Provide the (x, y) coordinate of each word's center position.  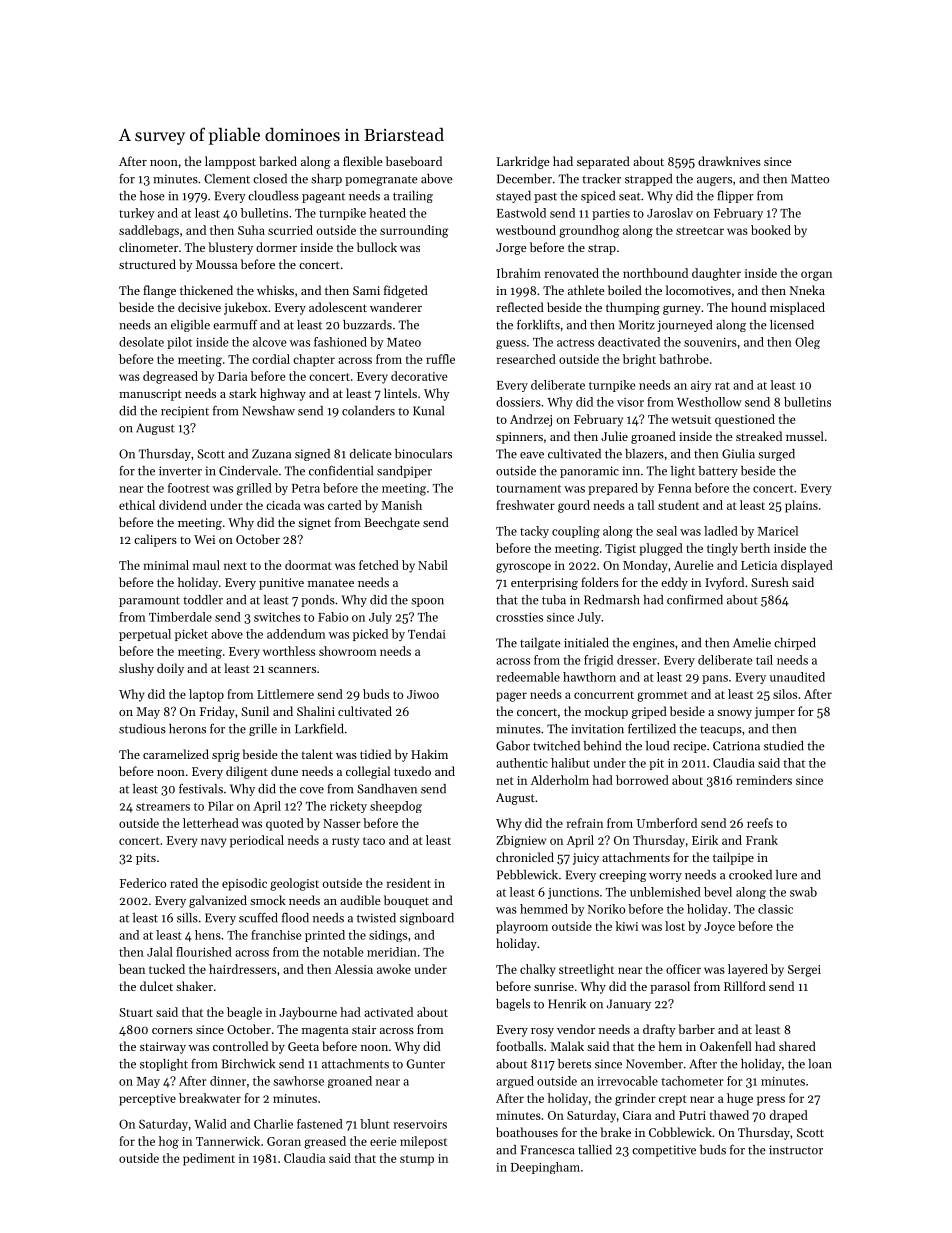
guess (511, 344)
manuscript (150, 395)
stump (417, 1160)
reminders (764, 780)
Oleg (807, 343)
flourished (204, 952)
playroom (522, 927)
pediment (209, 1159)
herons (187, 729)
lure (786, 875)
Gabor (513, 746)
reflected (520, 307)
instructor (796, 1150)
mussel (805, 436)
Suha (251, 230)
